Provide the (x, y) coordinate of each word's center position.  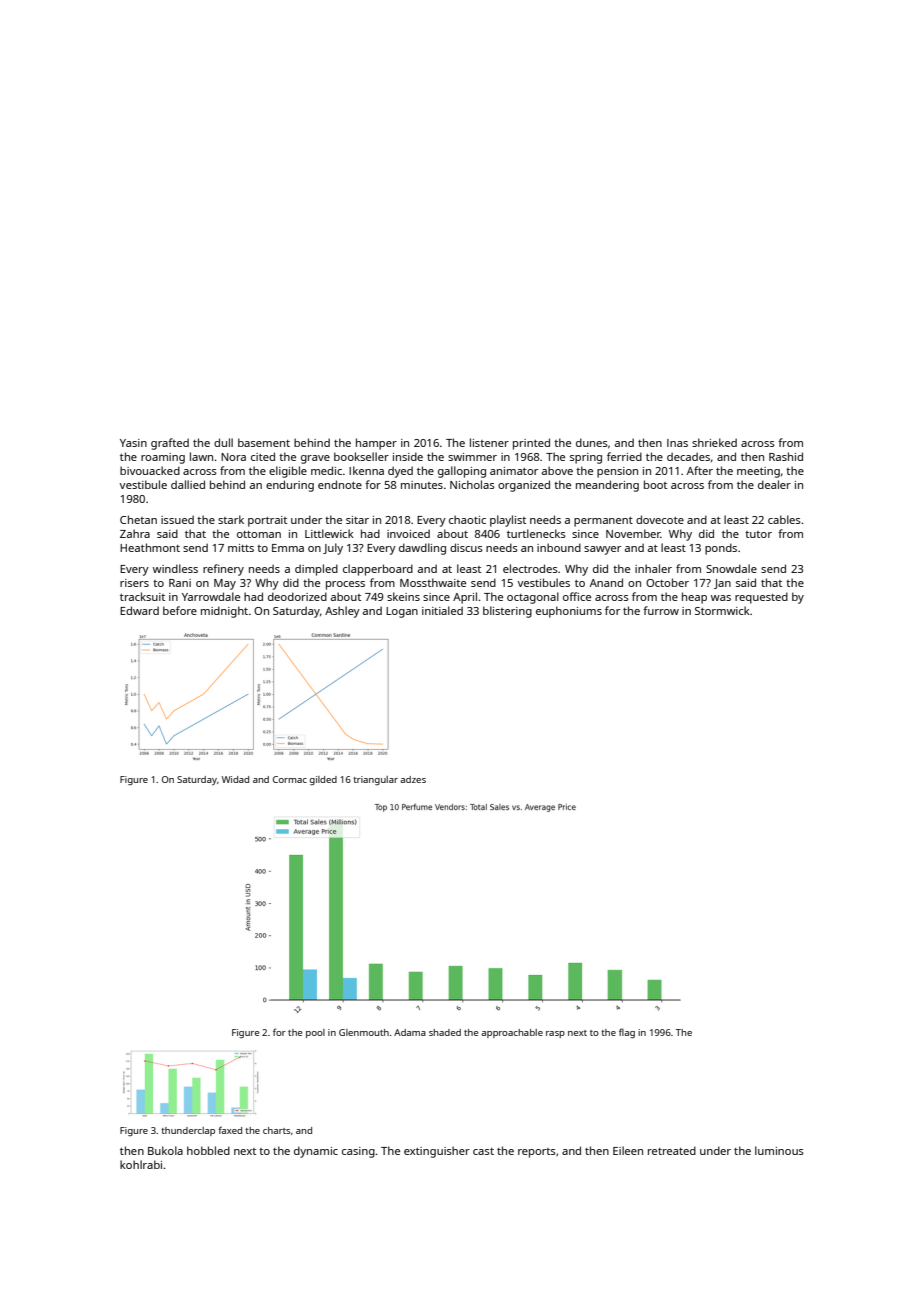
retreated (672, 1150)
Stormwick (722, 610)
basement (264, 442)
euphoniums (569, 612)
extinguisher (437, 1152)
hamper (376, 444)
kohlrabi (141, 1164)
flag (627, 1033)
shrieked (714, 442)
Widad (235, 779)
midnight (224, 612)
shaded (445, 1032)
